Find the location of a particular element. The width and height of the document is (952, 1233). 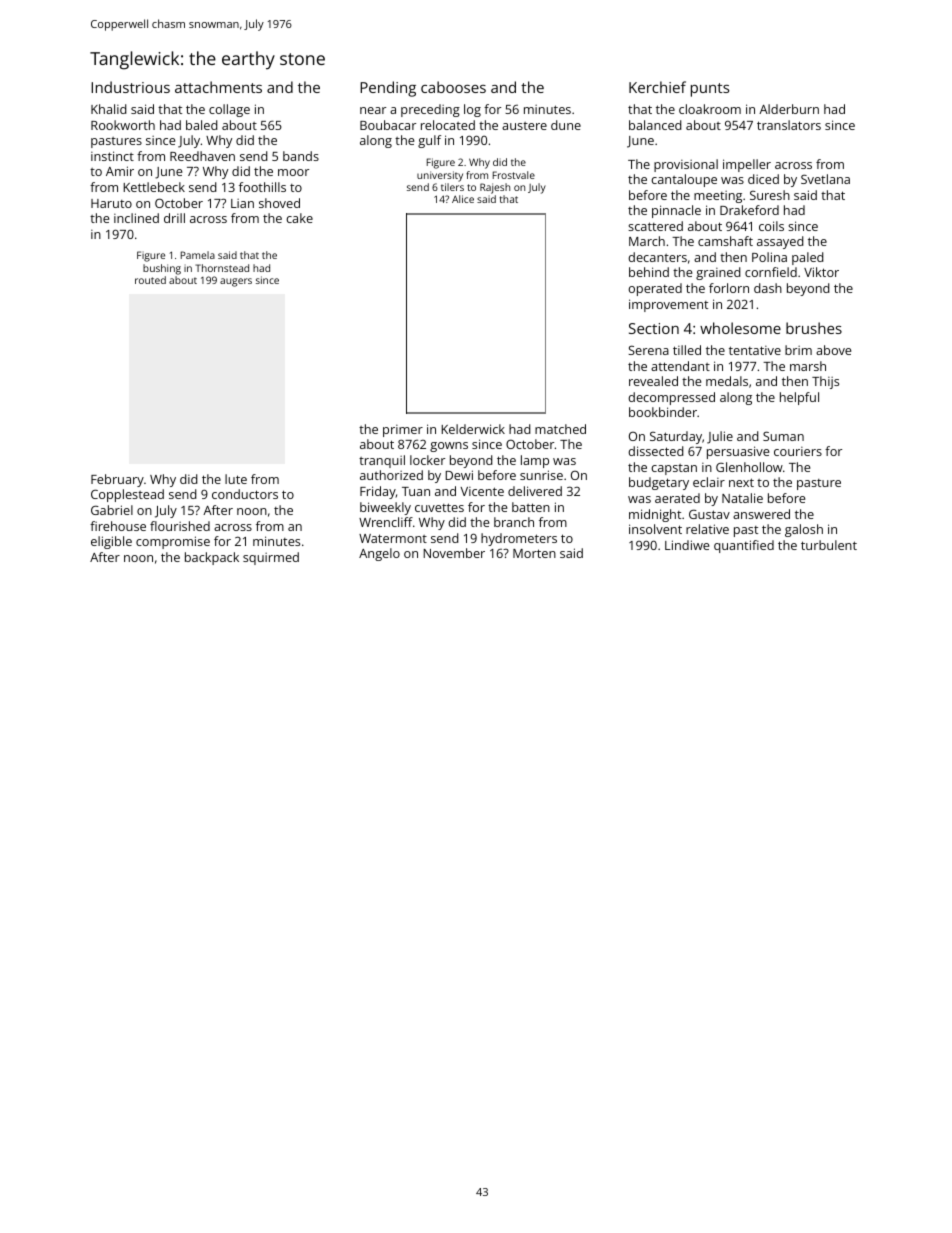

behind is located at coordinates (649, 272).
